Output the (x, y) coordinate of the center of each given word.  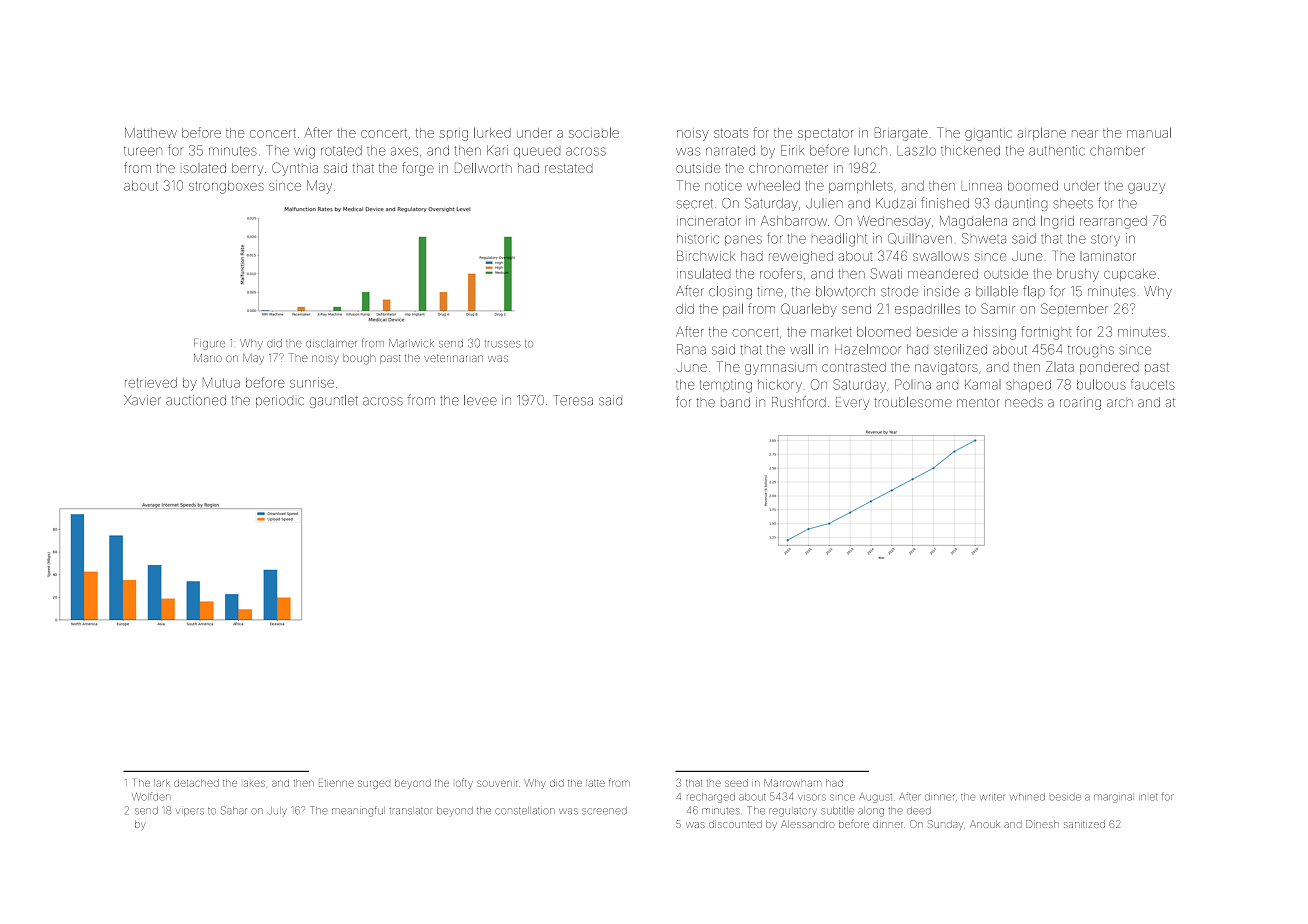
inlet (1148, 797)
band (735, 402)
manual (1149, 132)
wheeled (773, 185)
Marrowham (792, 783)
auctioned (196, 400)
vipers (190, 812)
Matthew (151, 133)
